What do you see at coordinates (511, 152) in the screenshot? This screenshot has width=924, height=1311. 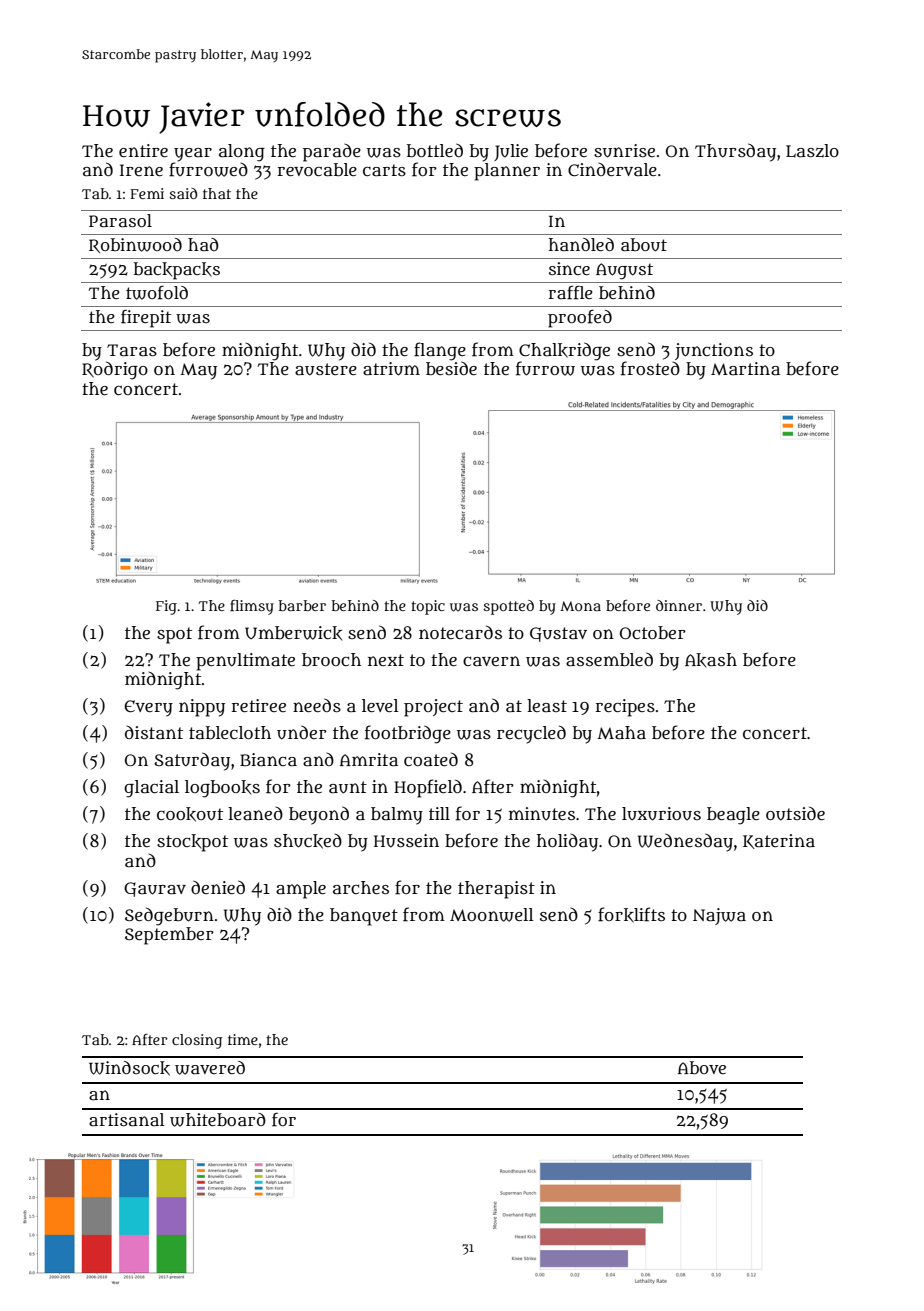 I see `Julie` at bounding box center [511, 152].
